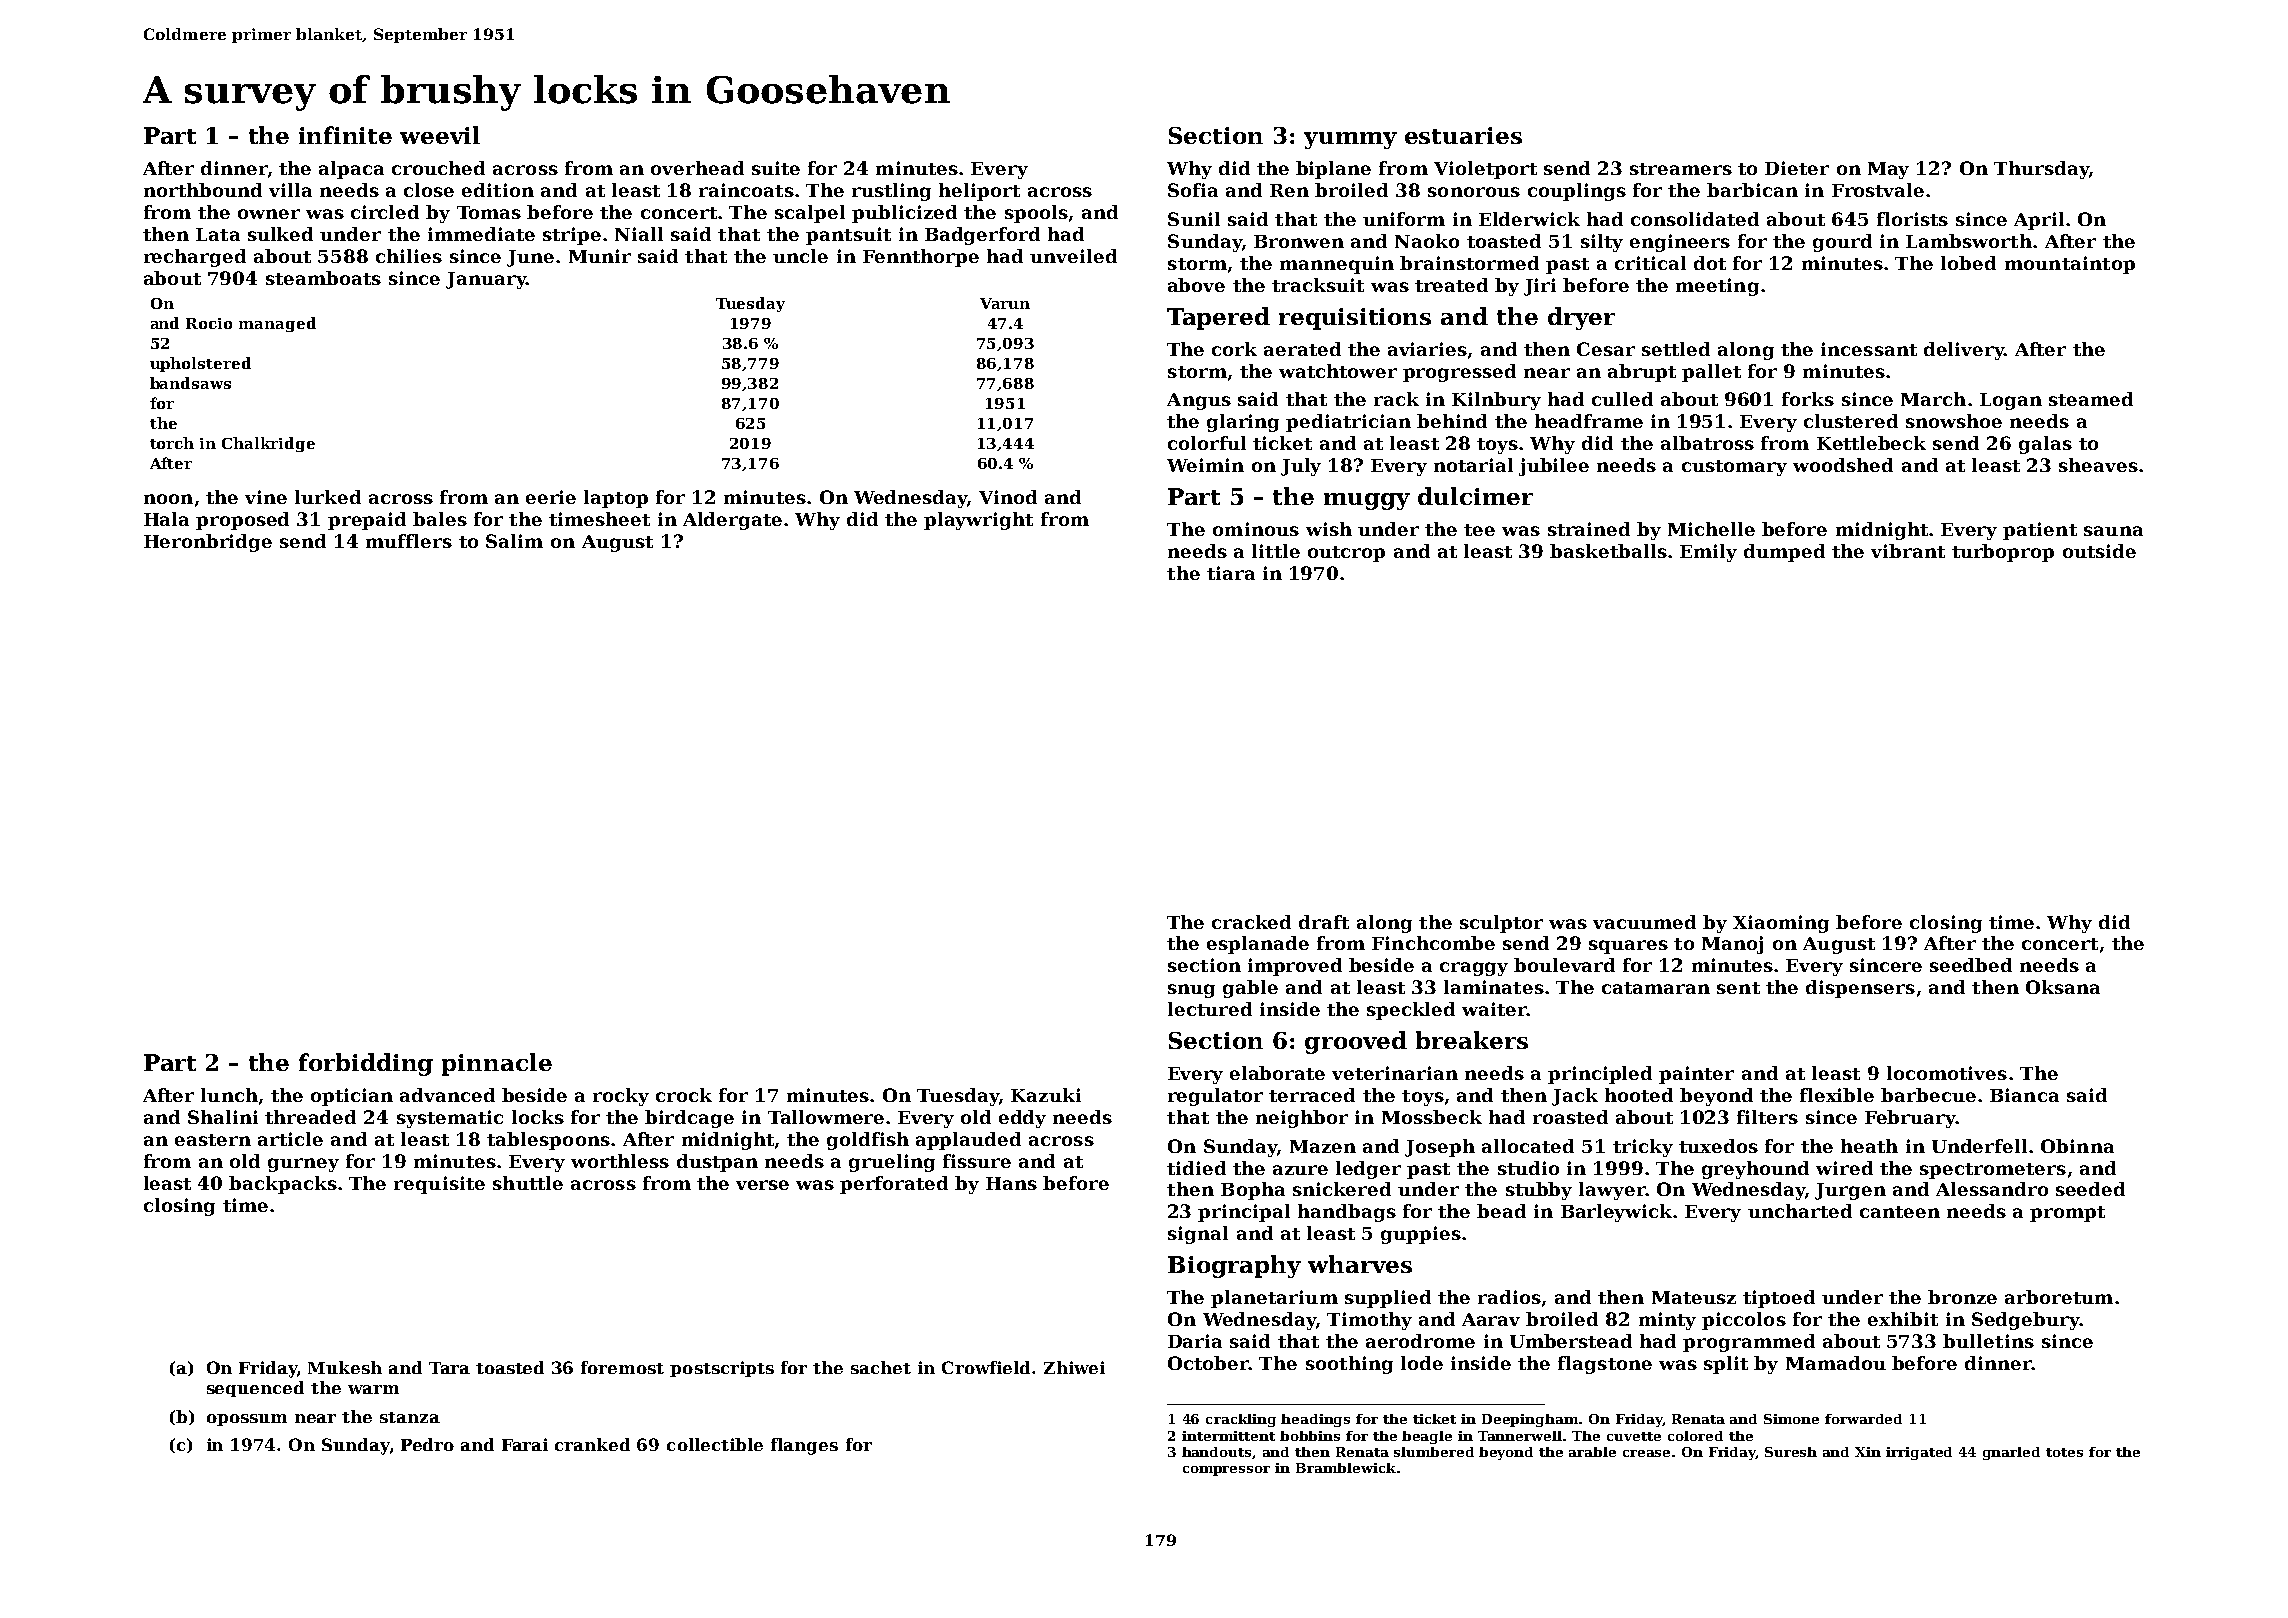  Describe the element at coordinates (1797, 168) in the page. I see `Dieter` at that location.
